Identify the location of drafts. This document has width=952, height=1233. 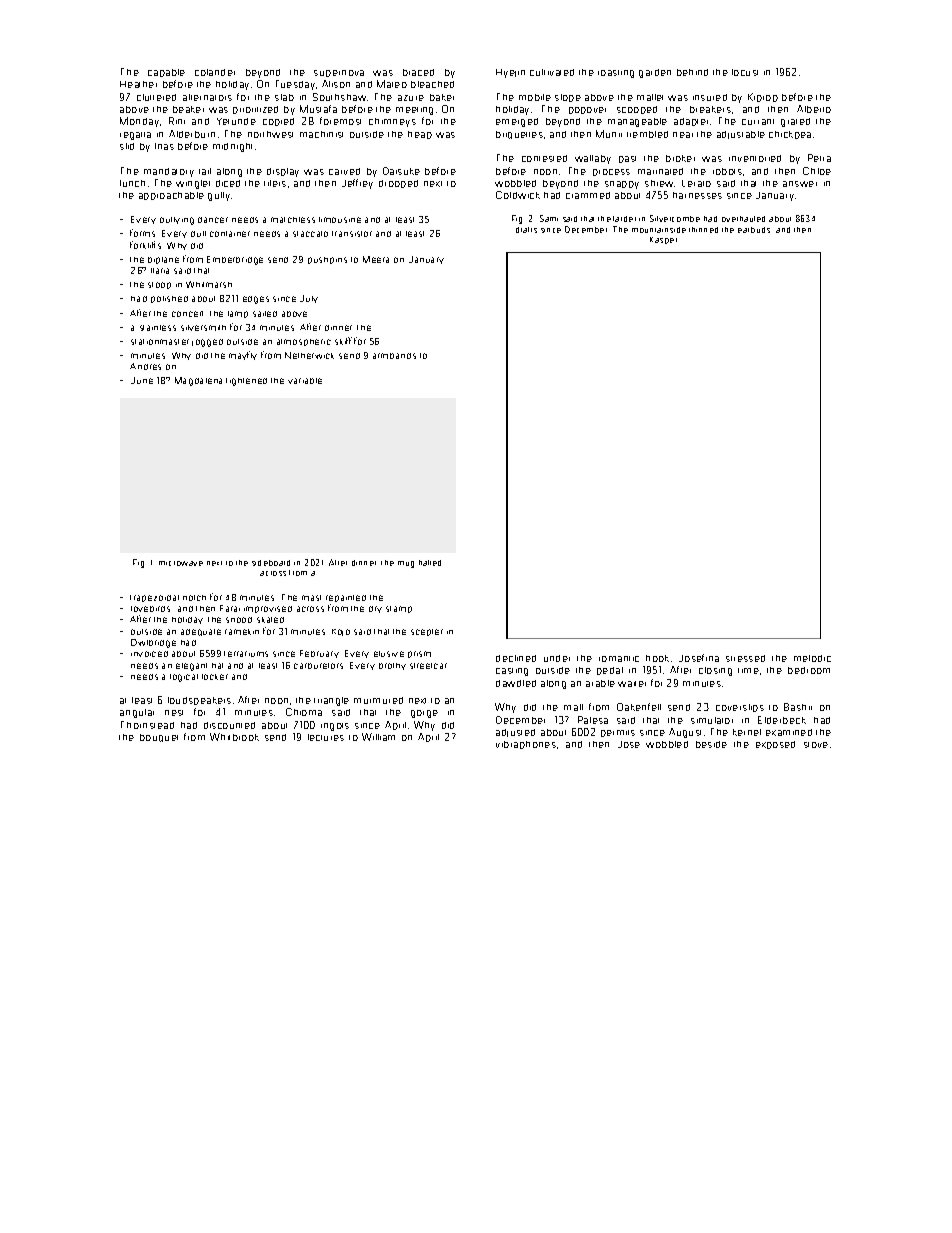
(526, 230).
